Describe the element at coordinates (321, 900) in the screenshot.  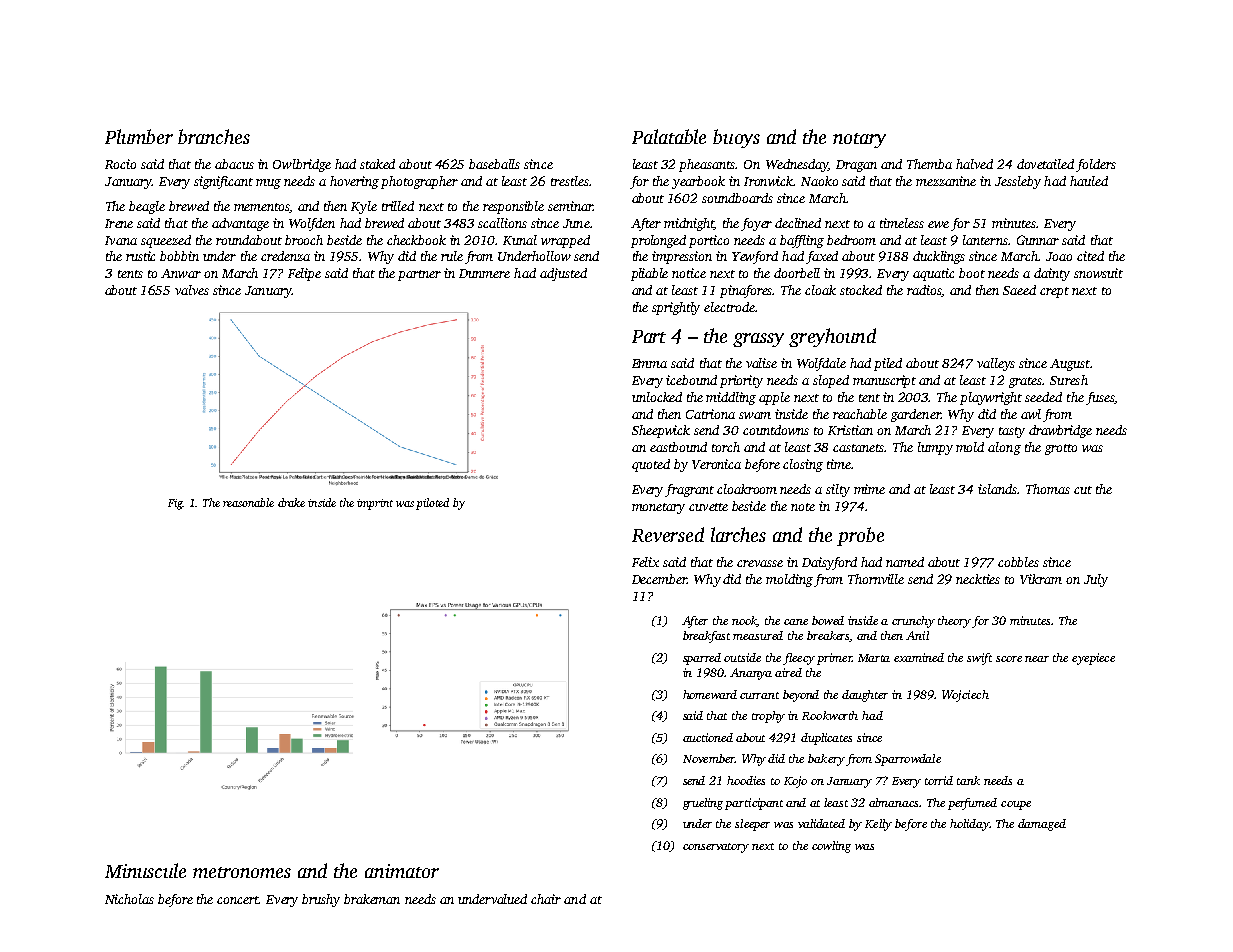
I see `brushy` at that location.
